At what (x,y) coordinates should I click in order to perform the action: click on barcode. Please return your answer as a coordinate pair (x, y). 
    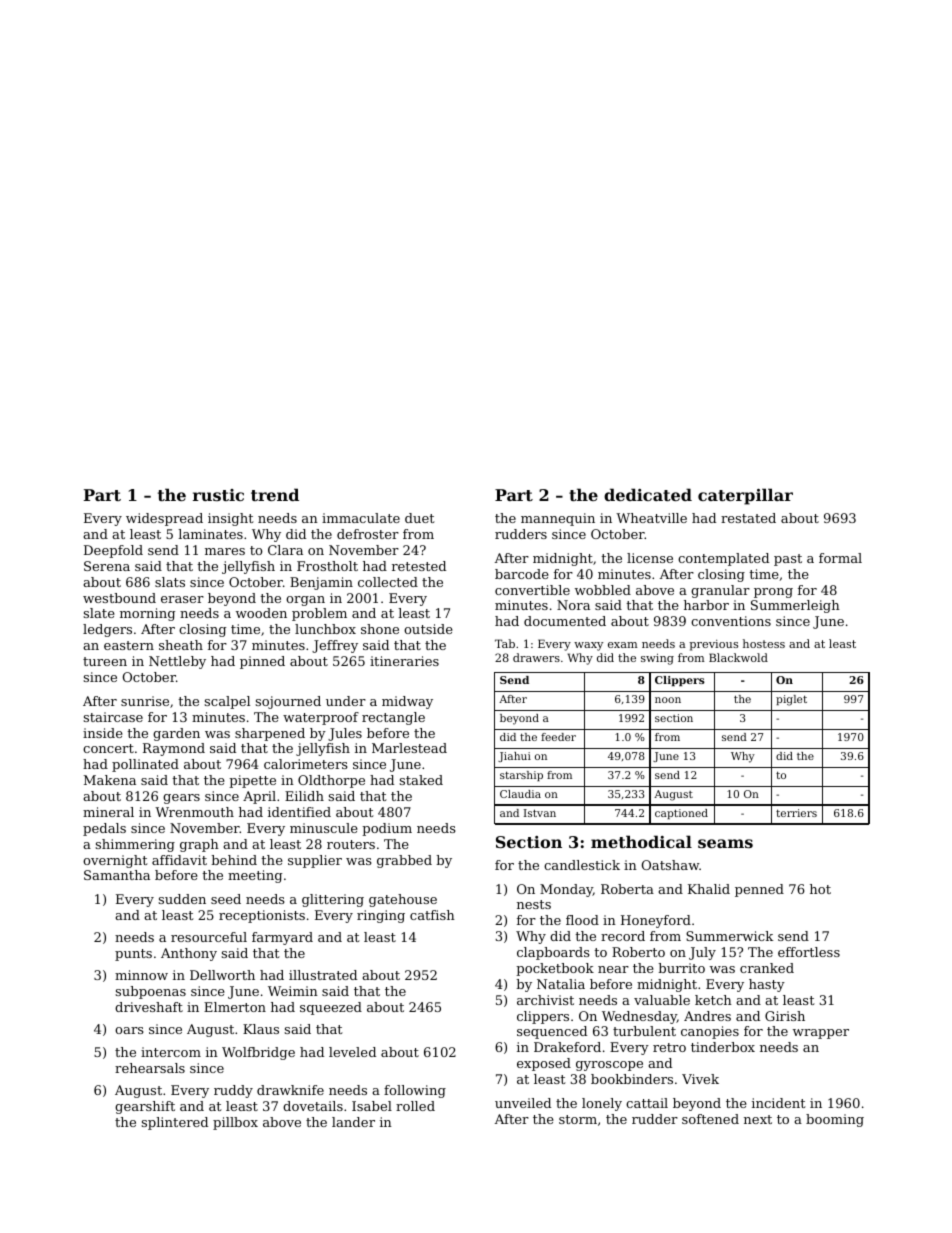
    Looking at the image, I should click on (522, 574).
